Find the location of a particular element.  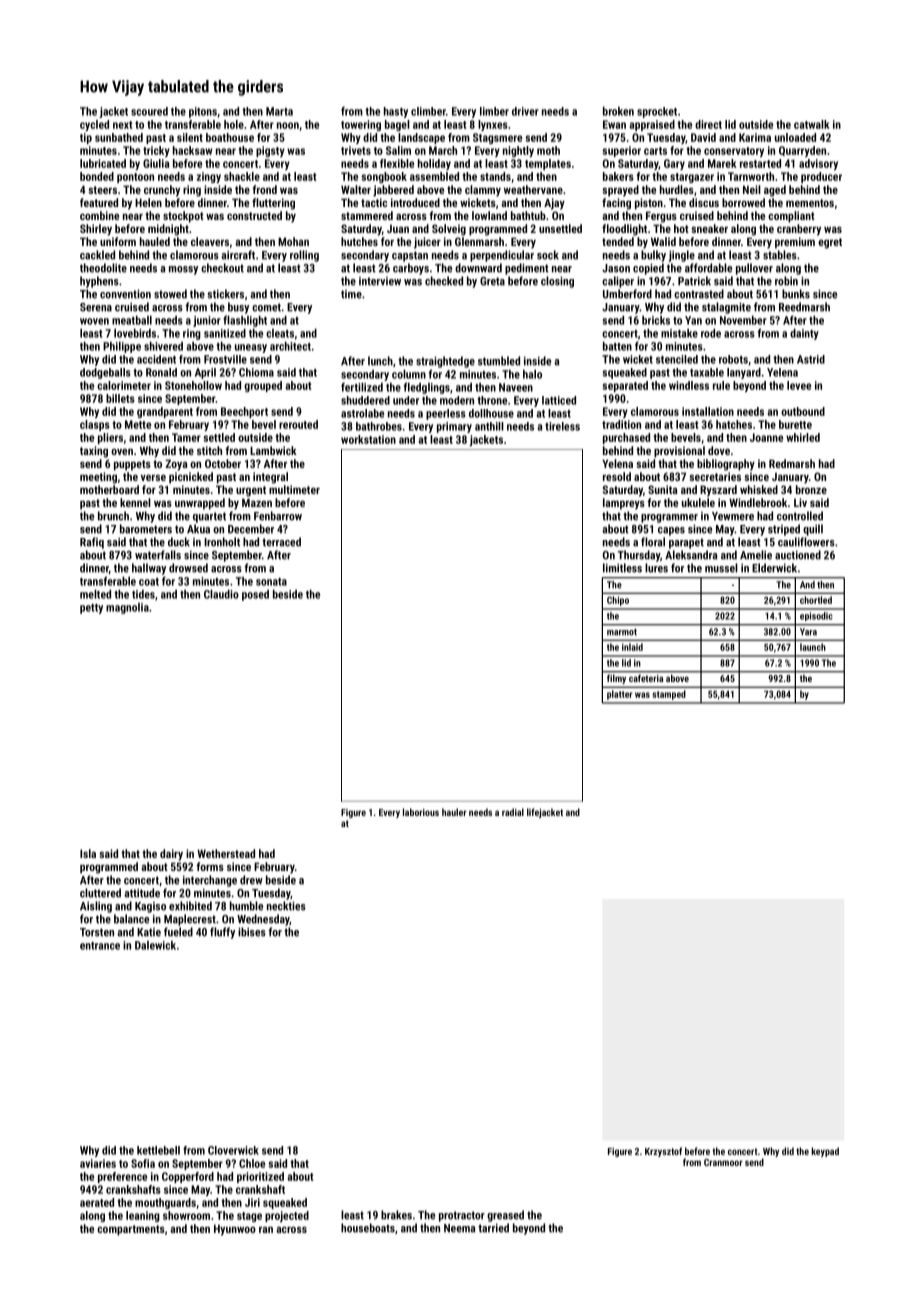

mussel is located at coordinates (721, 568).
